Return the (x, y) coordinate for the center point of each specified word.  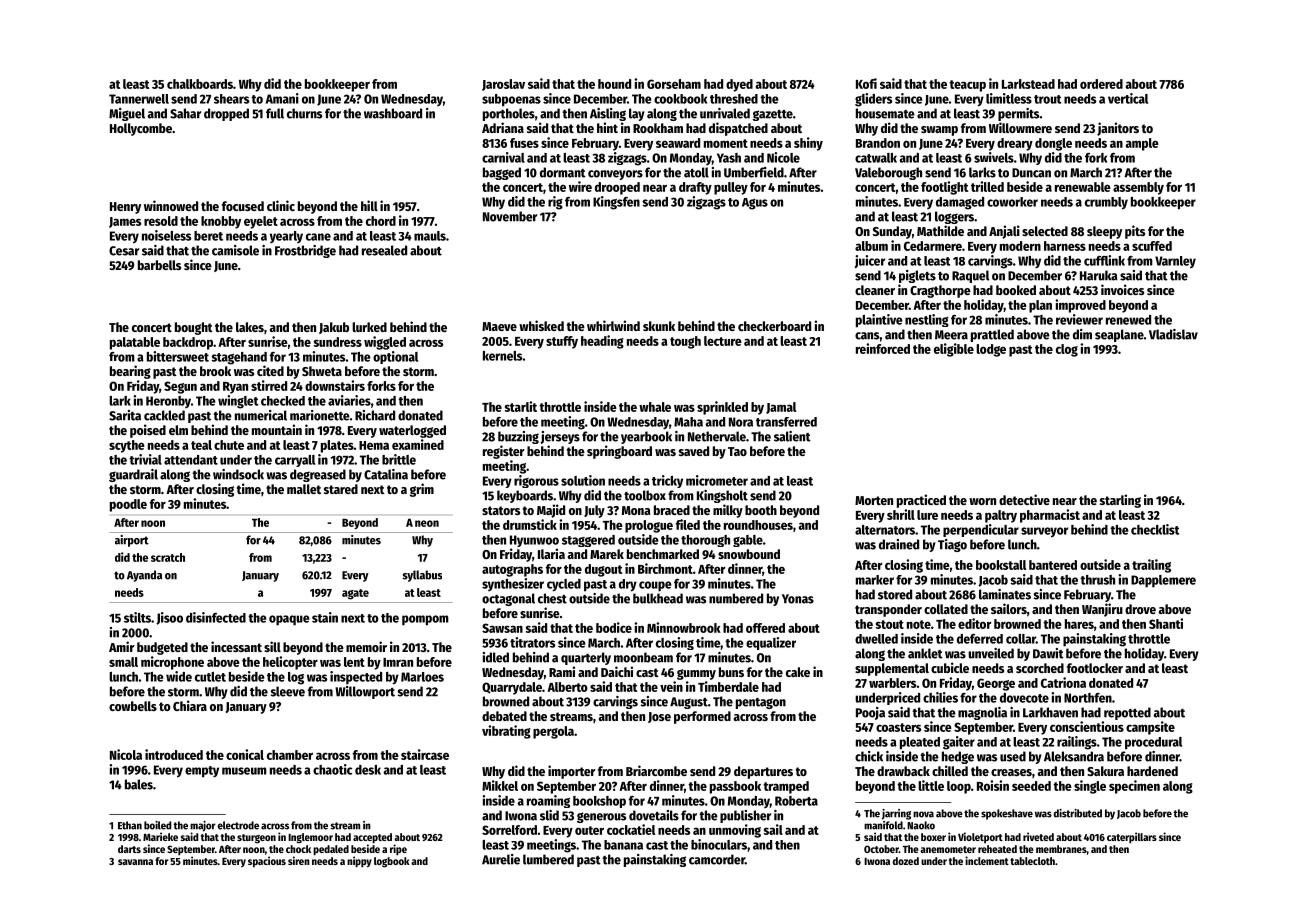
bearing (130, 372)
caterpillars (1132, 837)
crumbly (1106, 203)
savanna (135, 862)
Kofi (866, 83)
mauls (430, 236)
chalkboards (200, 84)
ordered (1101, 84)
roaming (548, 801)
